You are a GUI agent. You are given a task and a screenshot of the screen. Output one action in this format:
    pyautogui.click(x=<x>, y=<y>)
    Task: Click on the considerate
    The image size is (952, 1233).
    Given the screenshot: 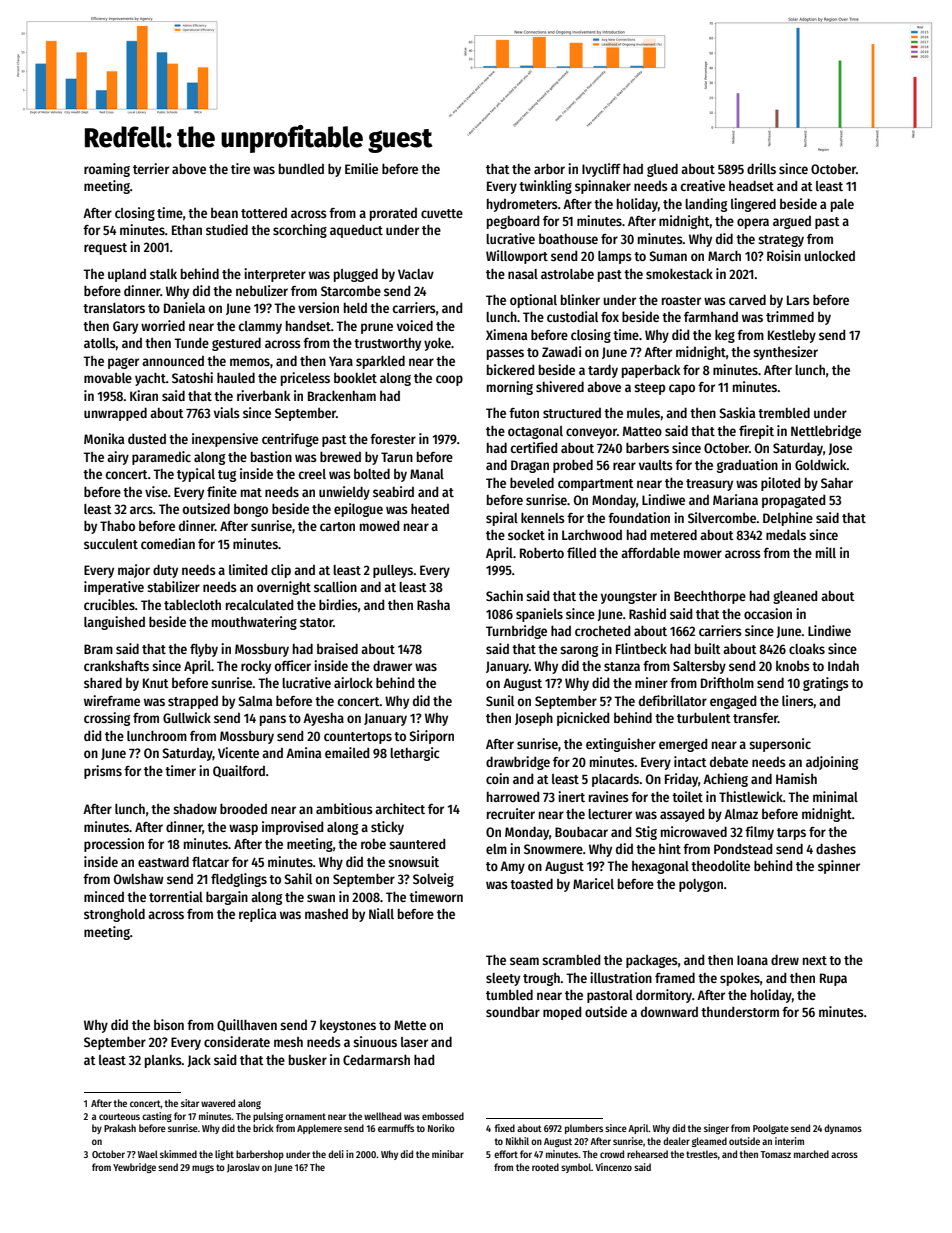 What is the action you would take?
    pyautogui.click(x=237, y=1041)
